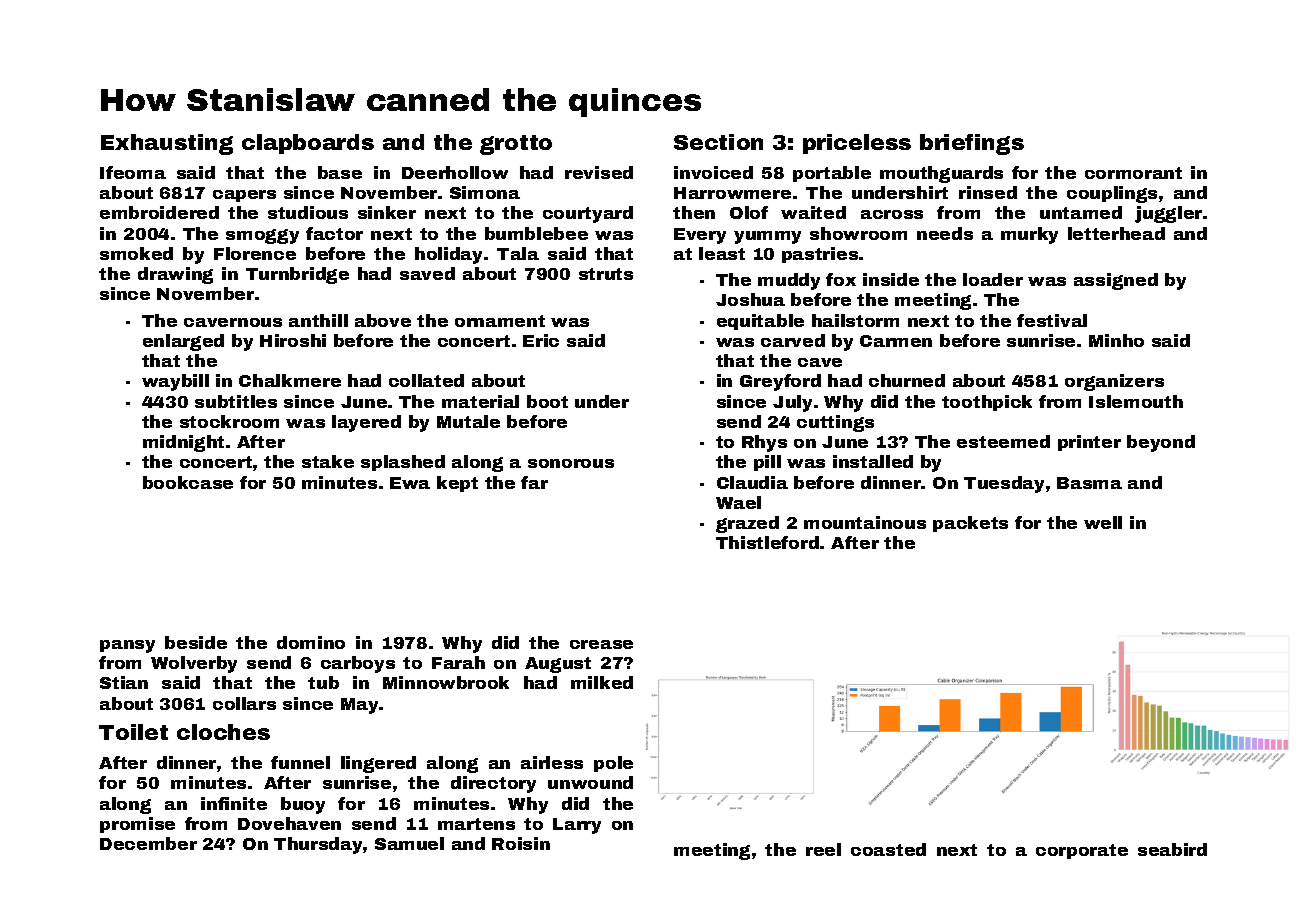 Image resolution: width=1308 pixels, height=924 pixels. What do you see at coordinates (1161, 443) in the screenshot?
I see `beyond` at bounding box center [1161, 443].
